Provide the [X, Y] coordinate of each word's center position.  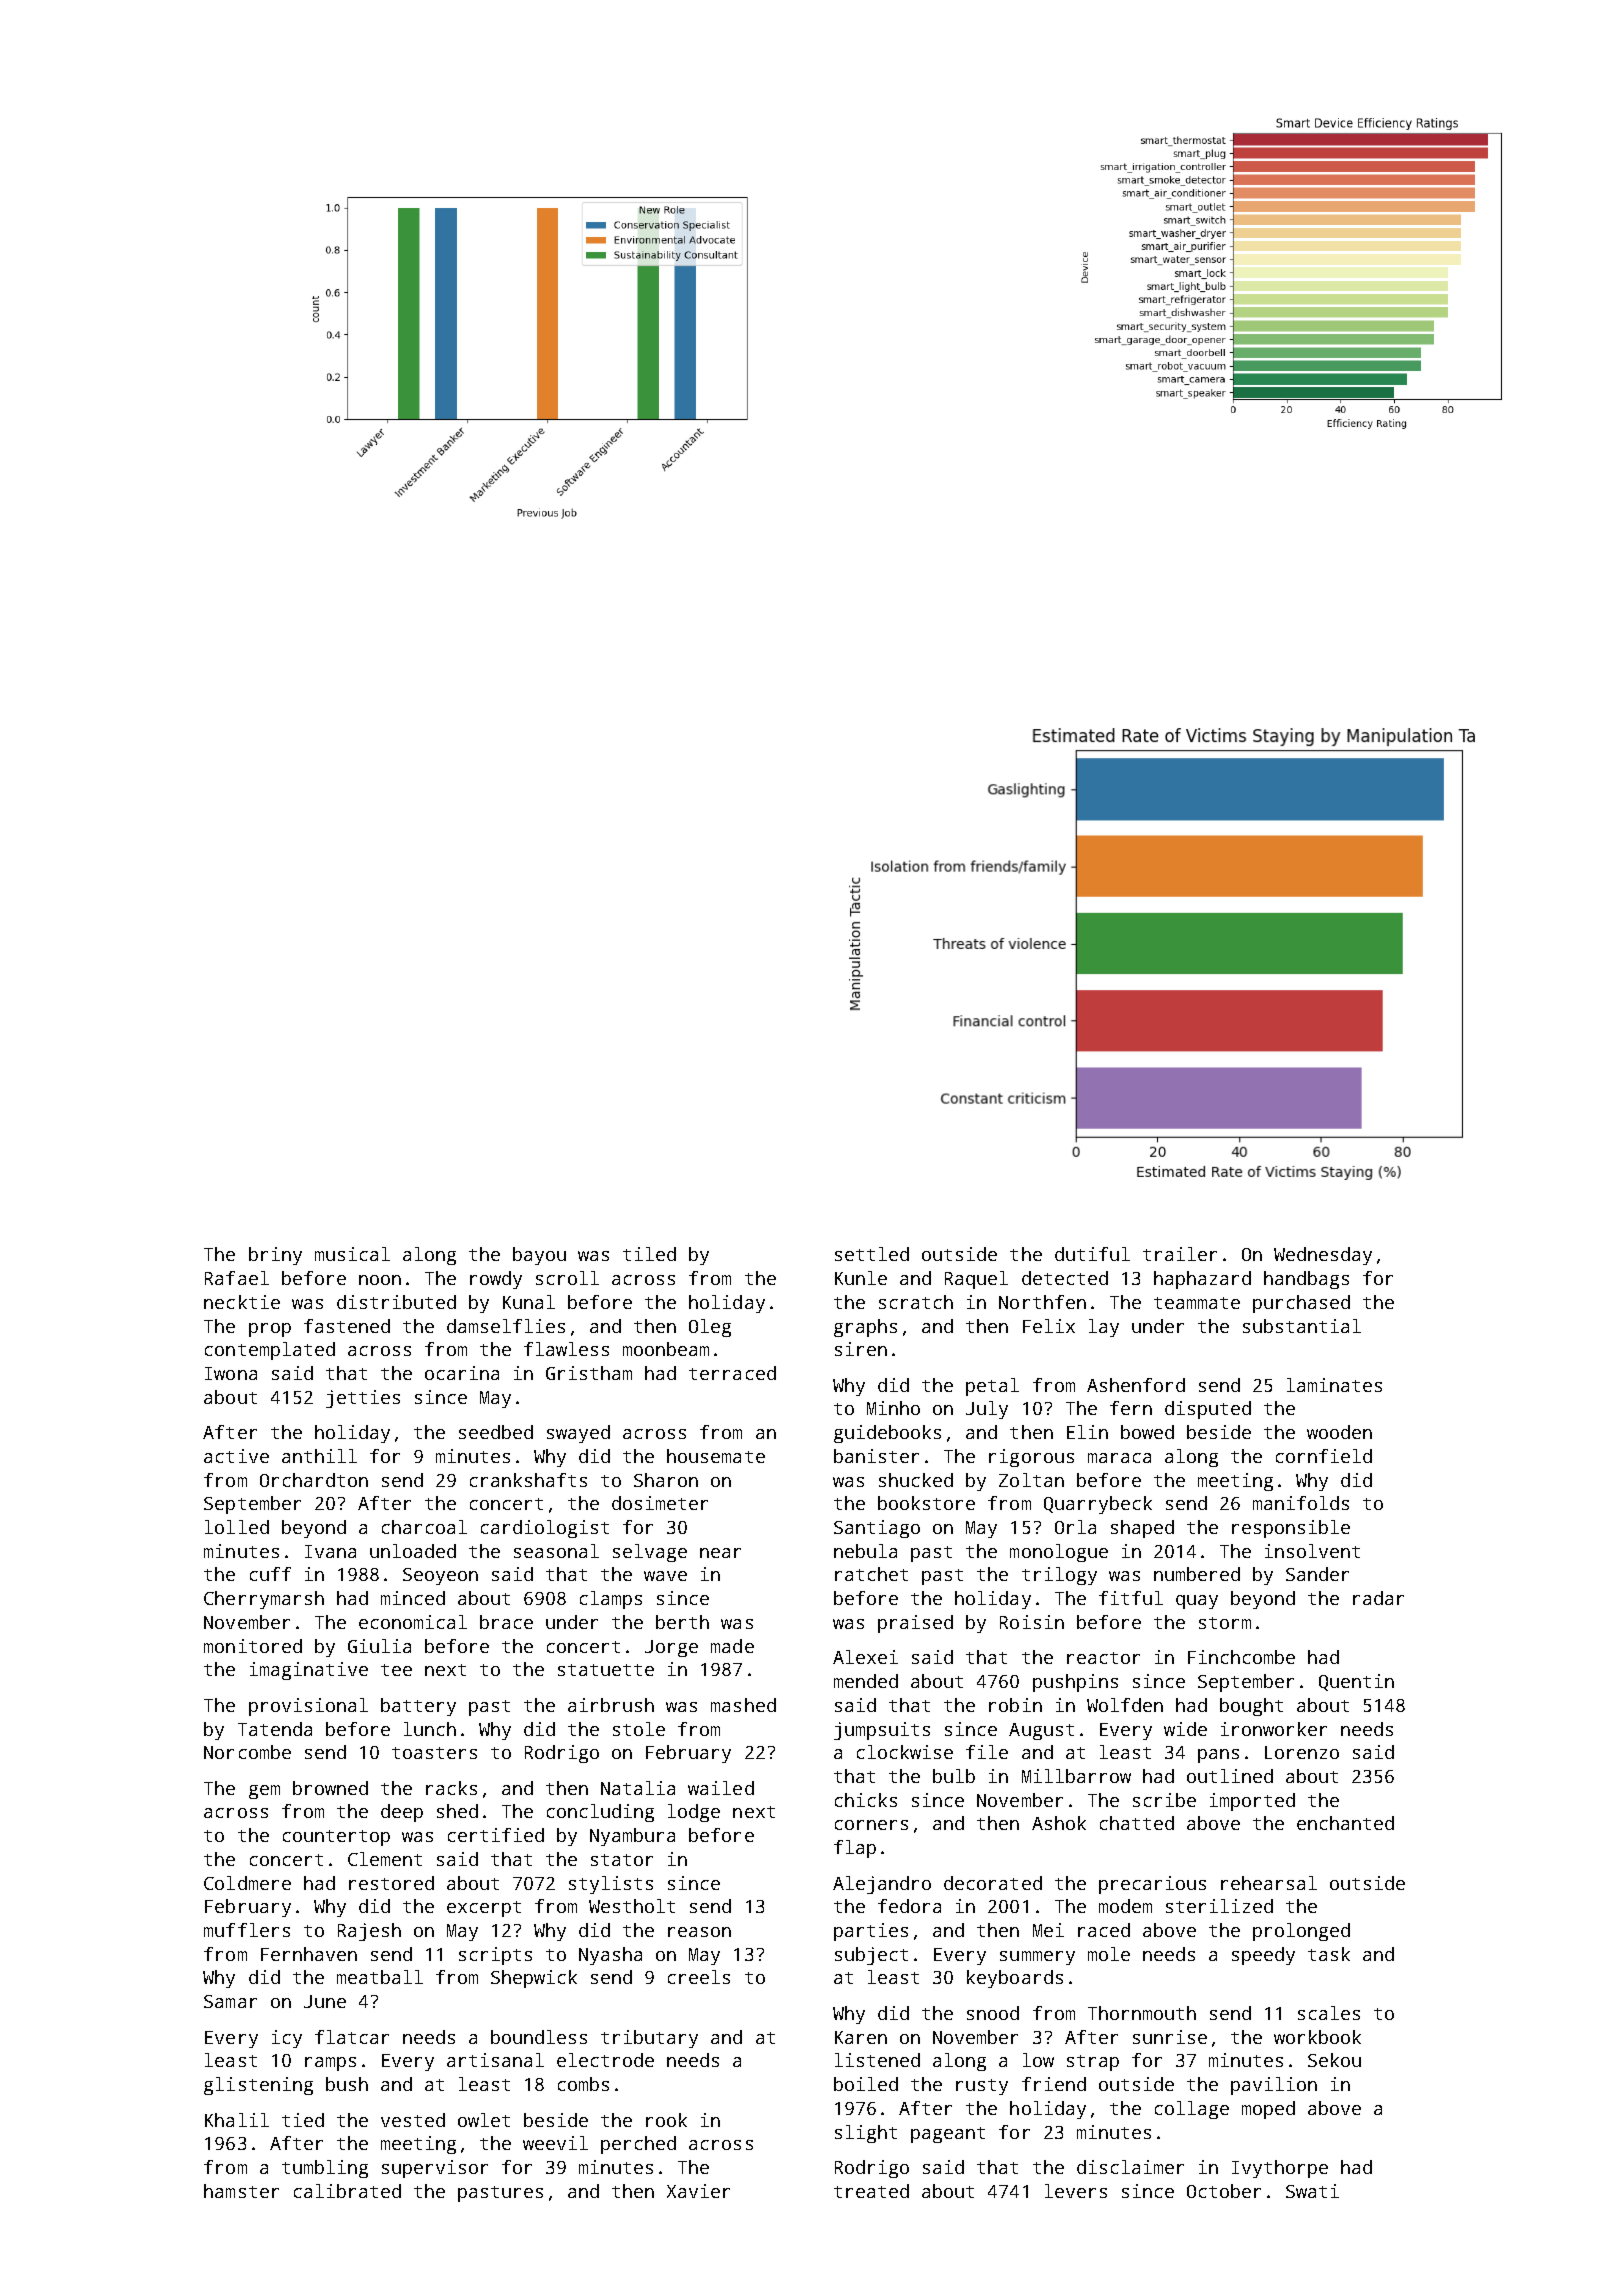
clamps [611, 1600]
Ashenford [1136, 1385]
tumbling [325, 2169]
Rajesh [369, 1932]
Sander [1317, 1574]
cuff [270, 1574]
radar [1378, 1598]
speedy [1263, 1956]
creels [699, 1977]
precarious [1152, 1885]
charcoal [424, 1527]
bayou [539, 1256]
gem [264, 1792]
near [720, 1553]
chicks [866, 1800]
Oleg [710, 1328]
